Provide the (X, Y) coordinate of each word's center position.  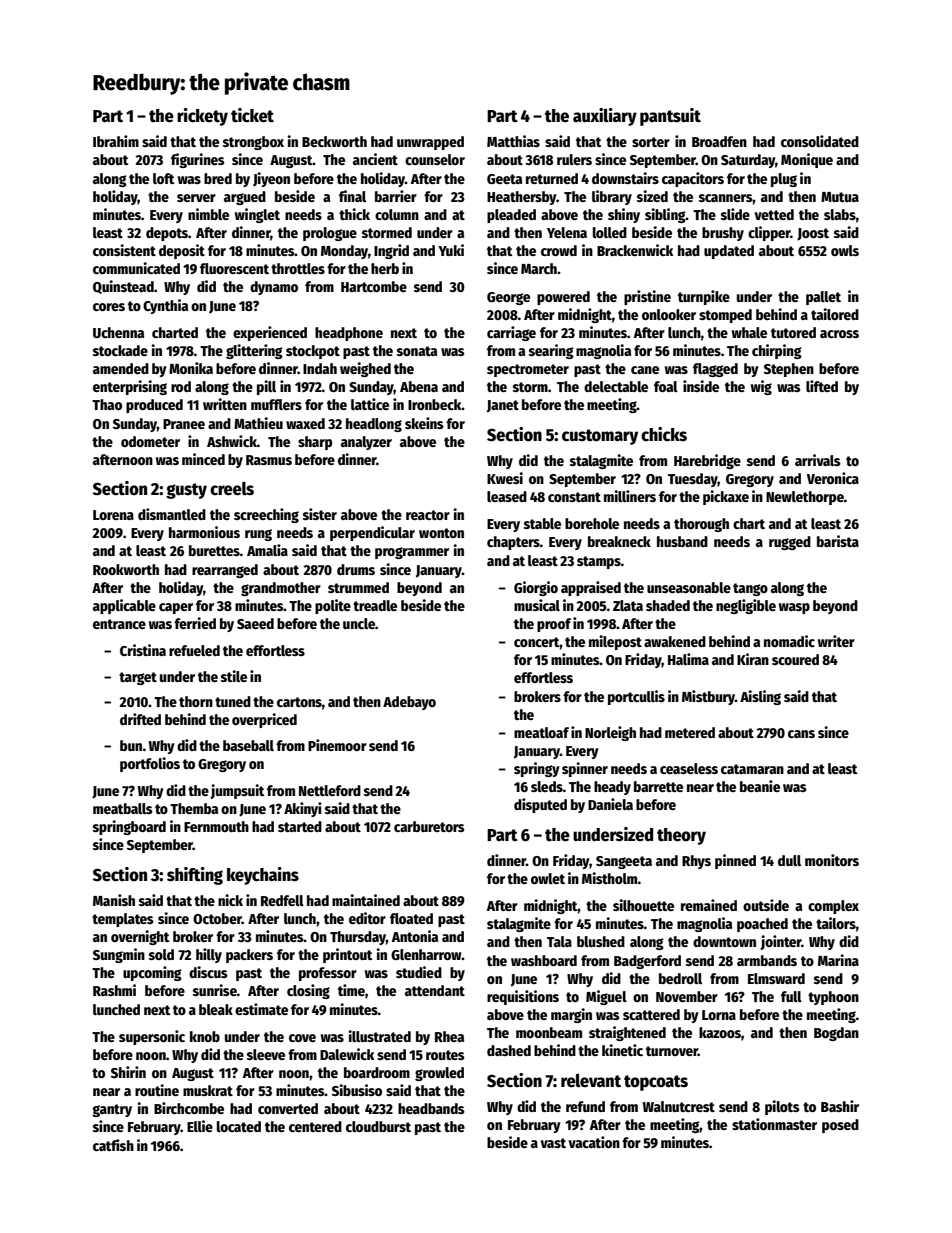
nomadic (789, 641)
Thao (107, 404)
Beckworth (334, 141)
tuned (233, 701)
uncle (359, 623)
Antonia (415, 936)
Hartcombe (374, 286)
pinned (735, 861)
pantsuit (670, 117)
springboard (129, 827)
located (239, 1126)
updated (729, 252)
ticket (252, 115)
